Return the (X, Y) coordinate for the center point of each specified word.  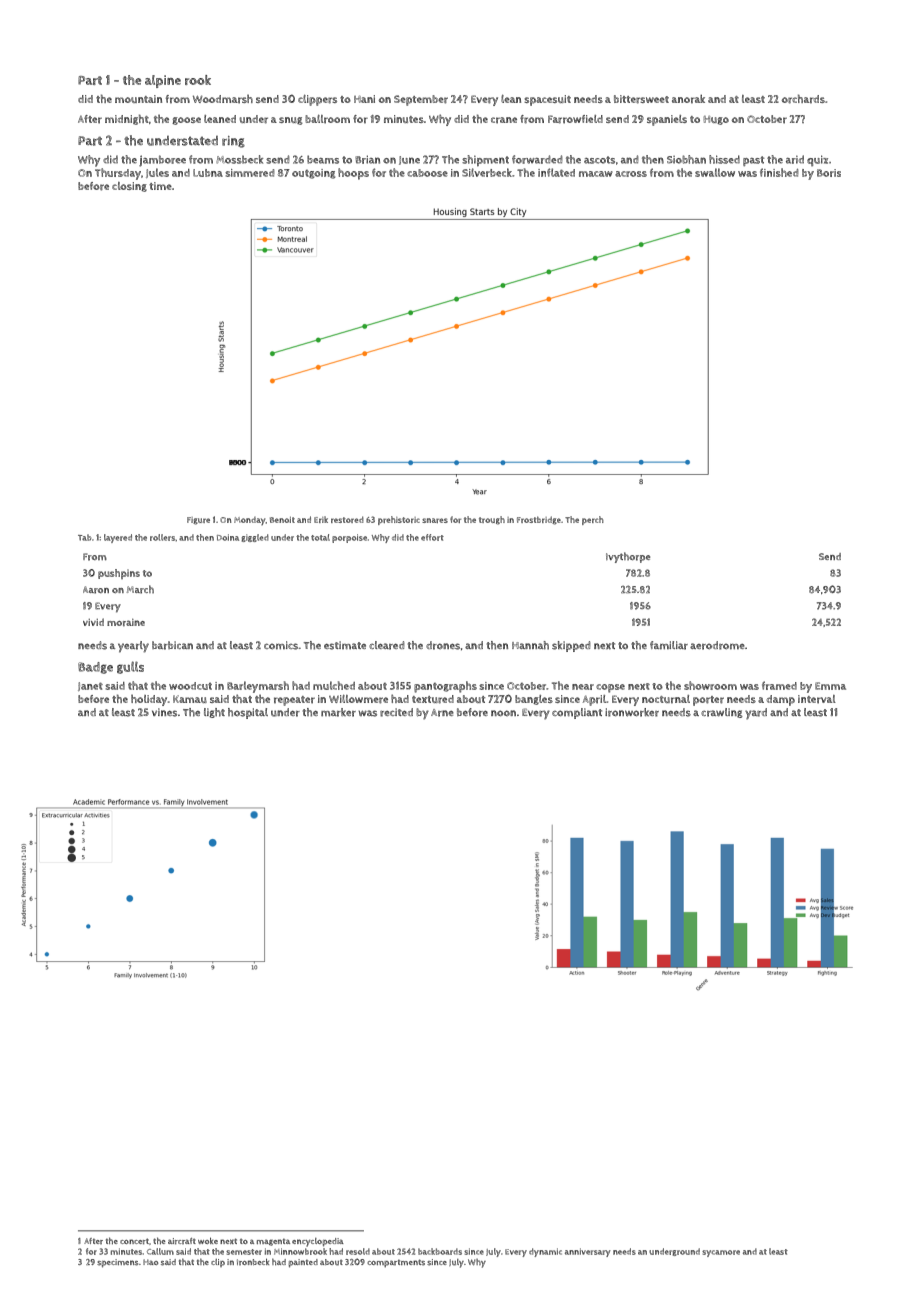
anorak (688, 99)
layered (118, 538)
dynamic (545, 1252)
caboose (427, 173)
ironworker (632, 712)
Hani (364, 99)
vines (164, 712)
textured (433, 699)
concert (134, 1241)
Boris (829, 173)
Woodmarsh (223, 99)
